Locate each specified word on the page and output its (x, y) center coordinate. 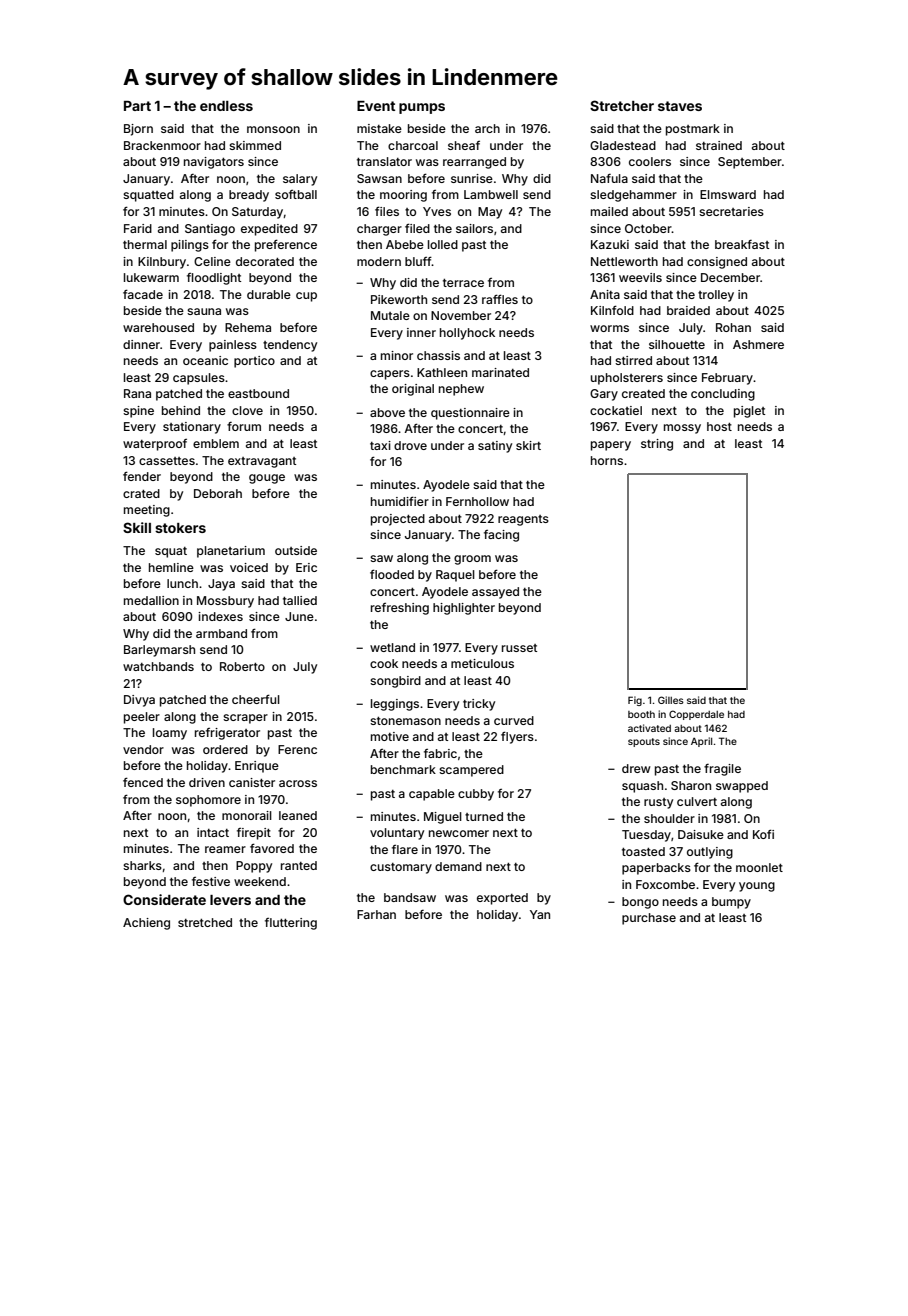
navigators (214, 163)
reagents (523, 520)
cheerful (256, 699)
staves (680, 106)
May (490, 213)
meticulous (482, 663)
